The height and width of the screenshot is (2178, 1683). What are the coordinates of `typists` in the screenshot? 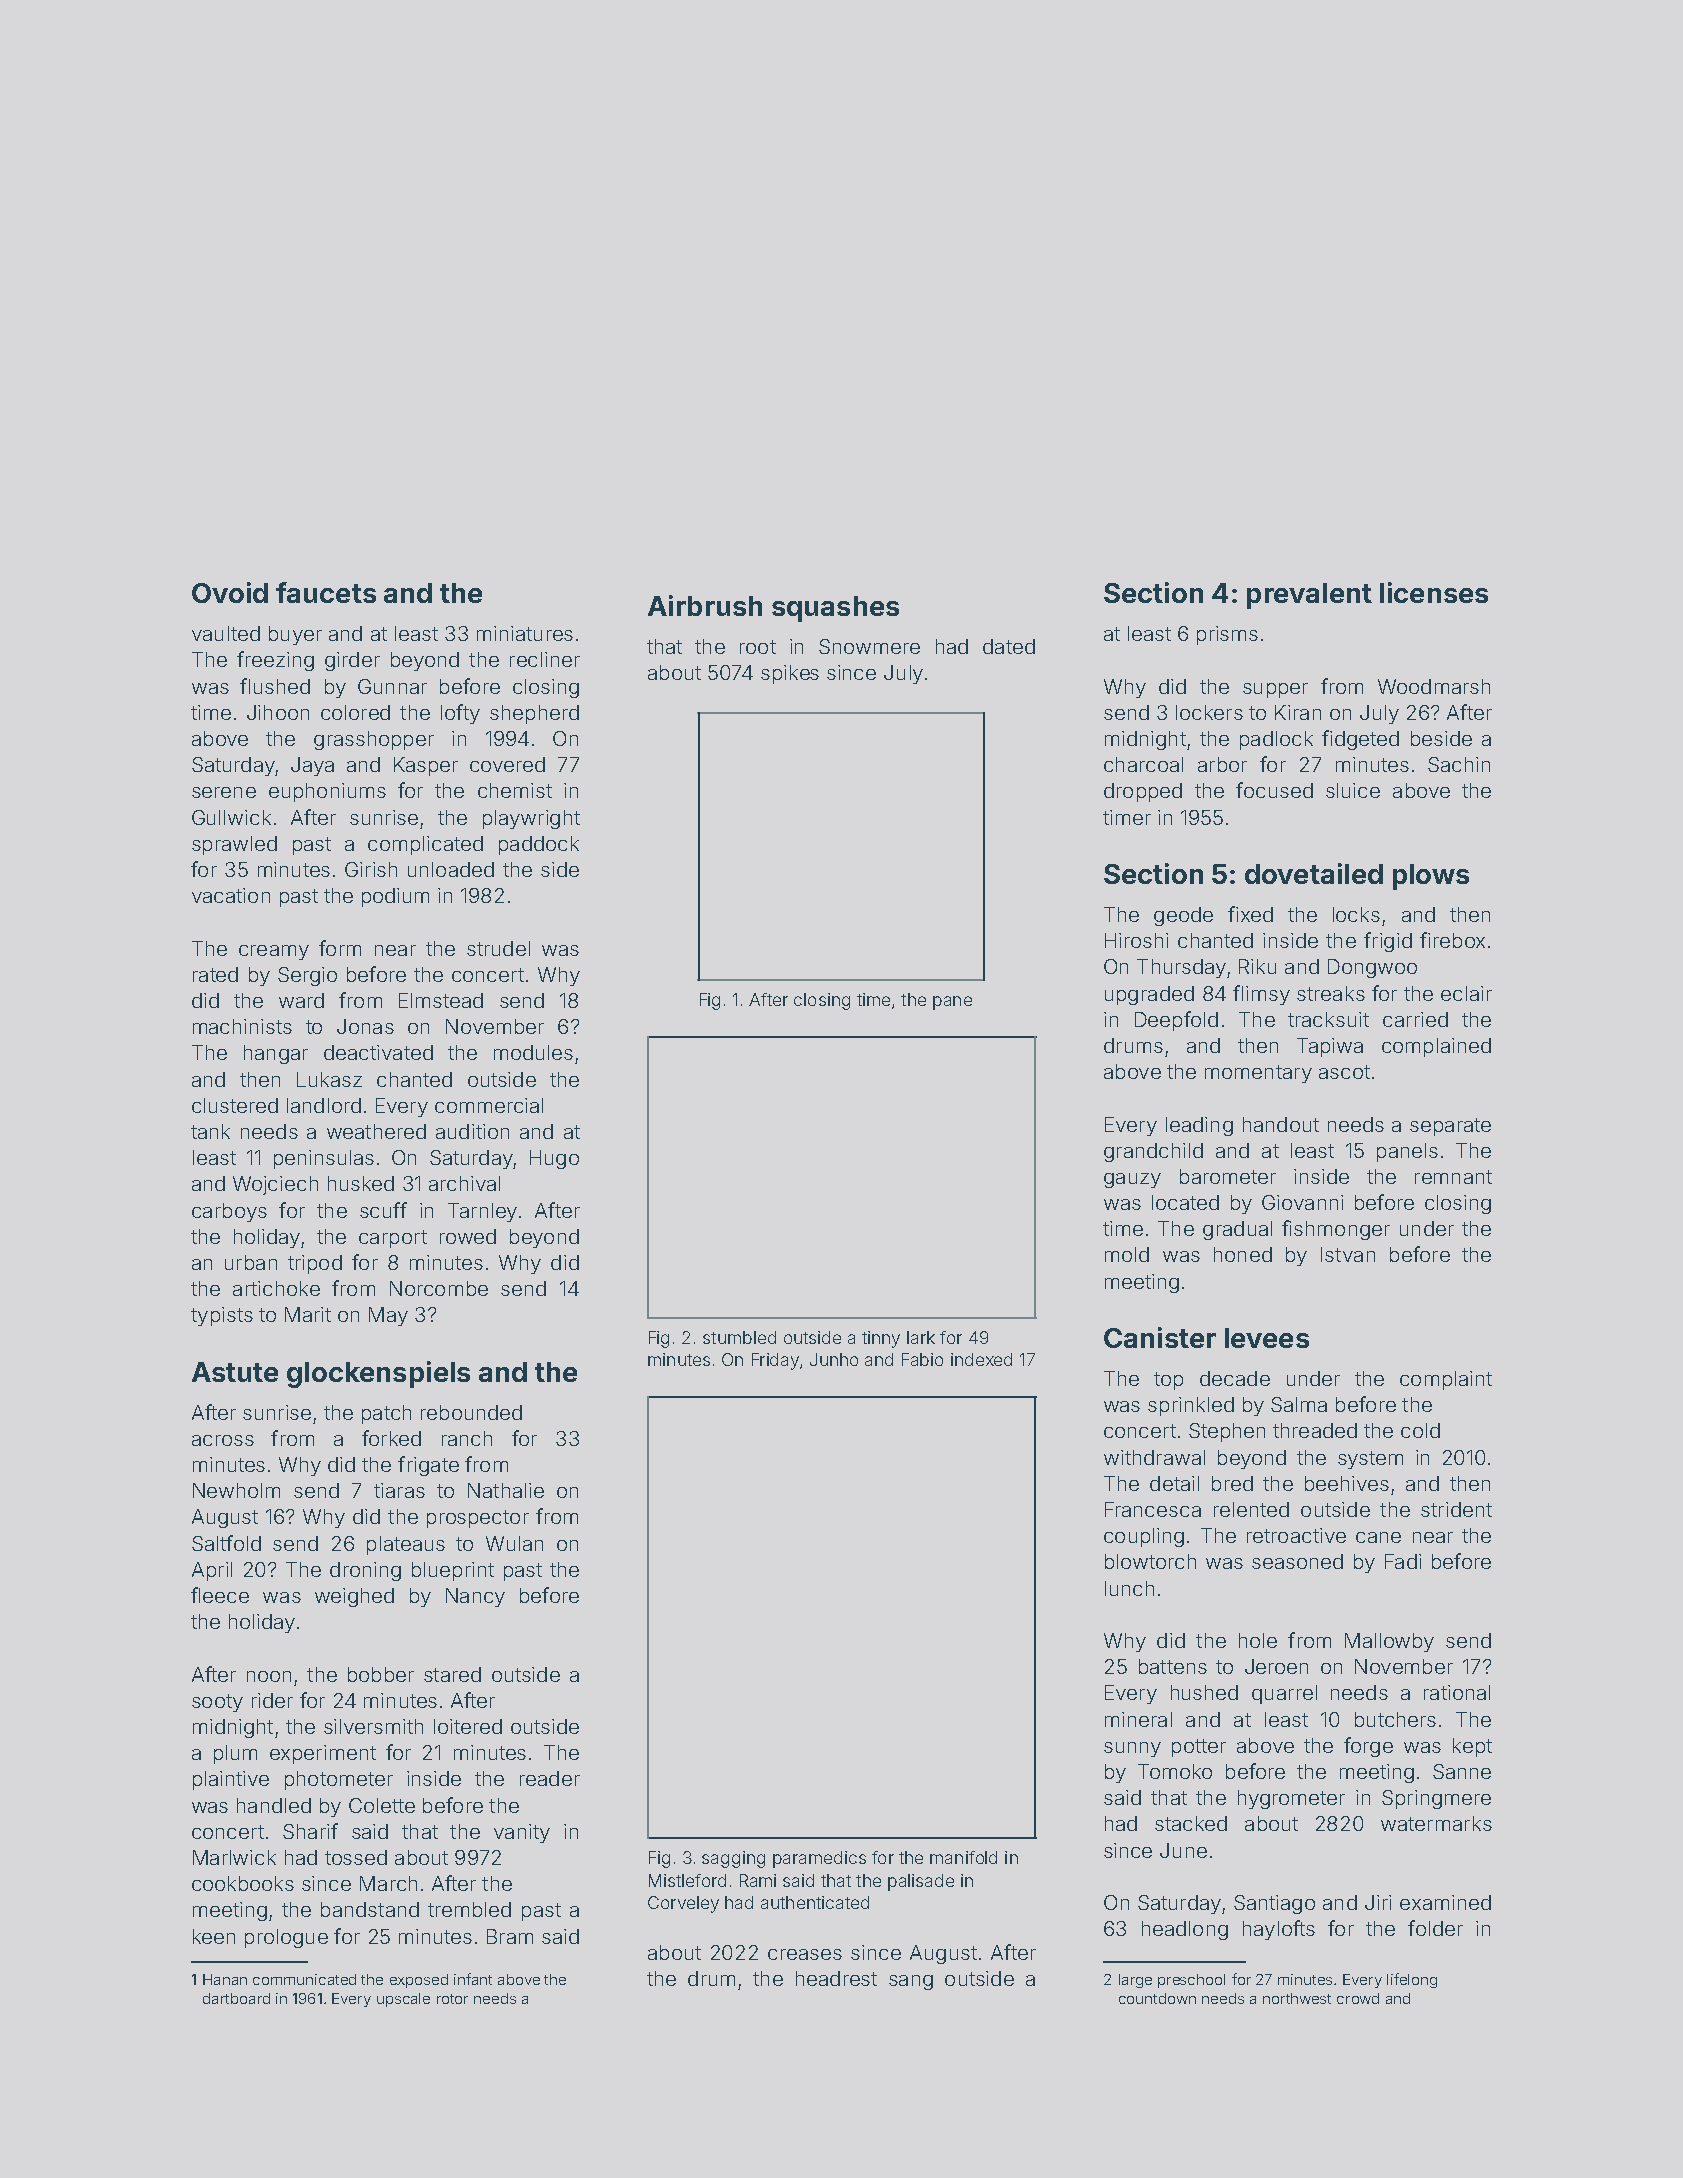 It's located at (222, 1316).
